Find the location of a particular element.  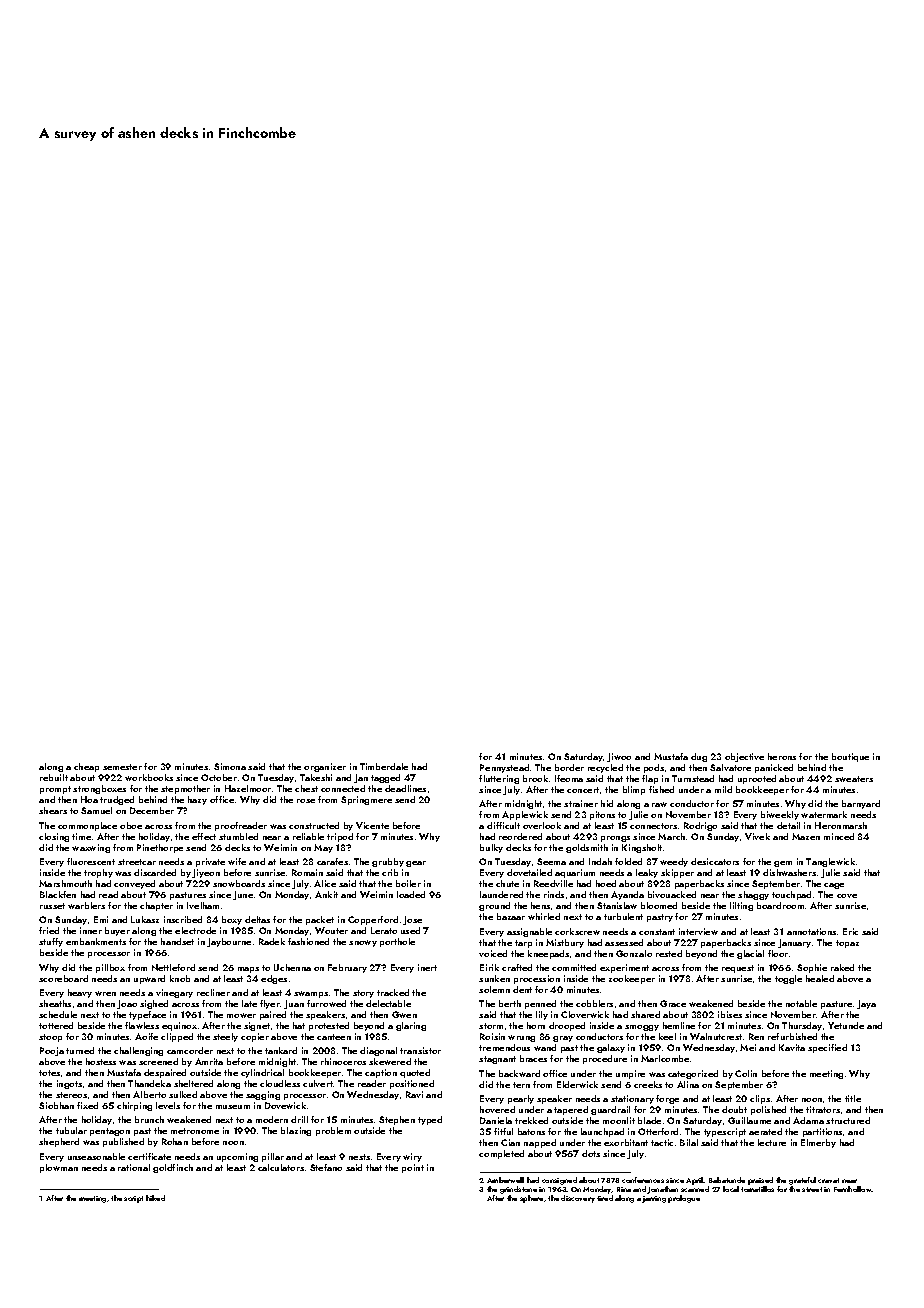

toggle is located at coordinates (788, 979).
